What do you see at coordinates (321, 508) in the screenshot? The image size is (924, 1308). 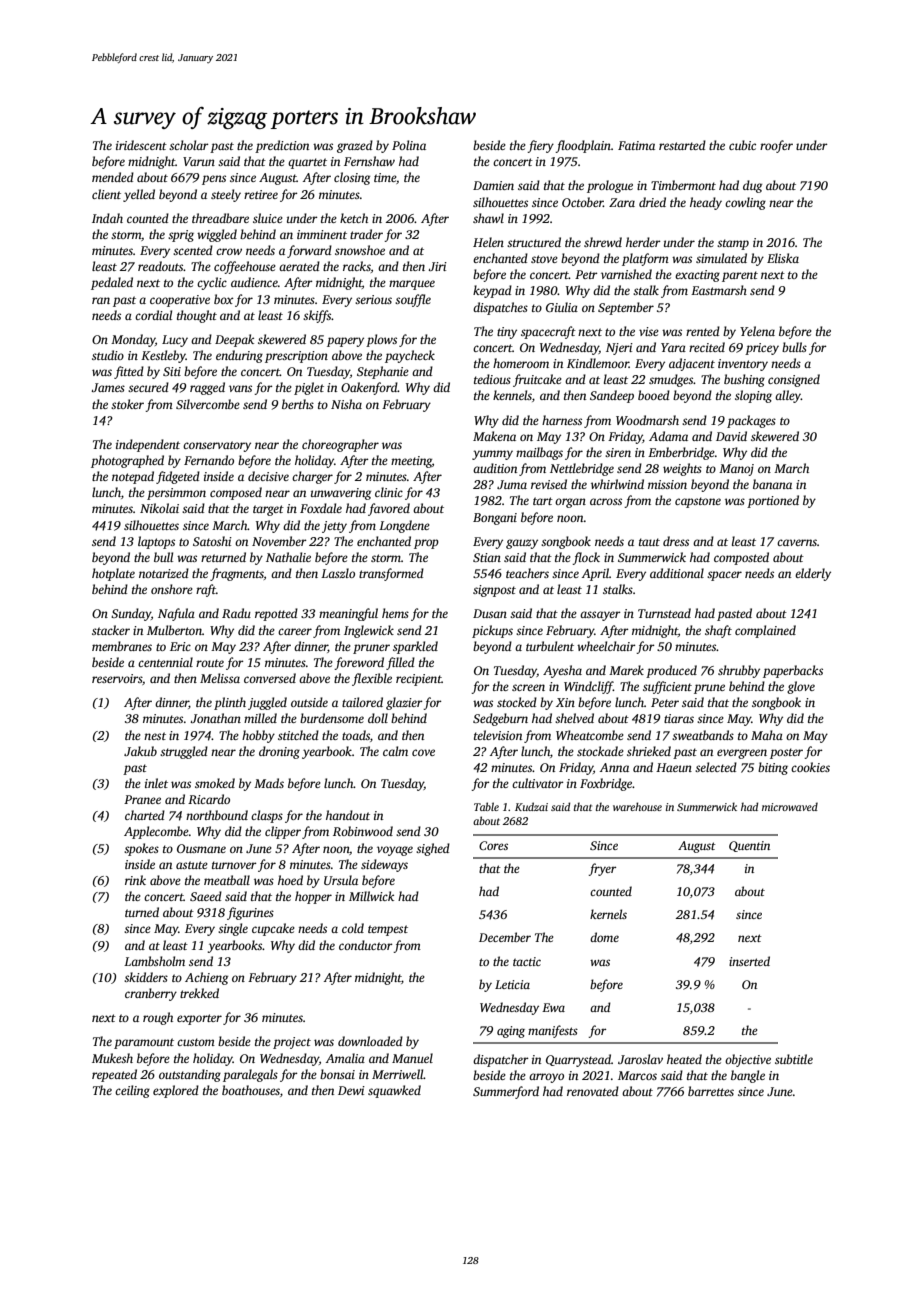 I see `Foxdale` at bounding box center [321, 508].
